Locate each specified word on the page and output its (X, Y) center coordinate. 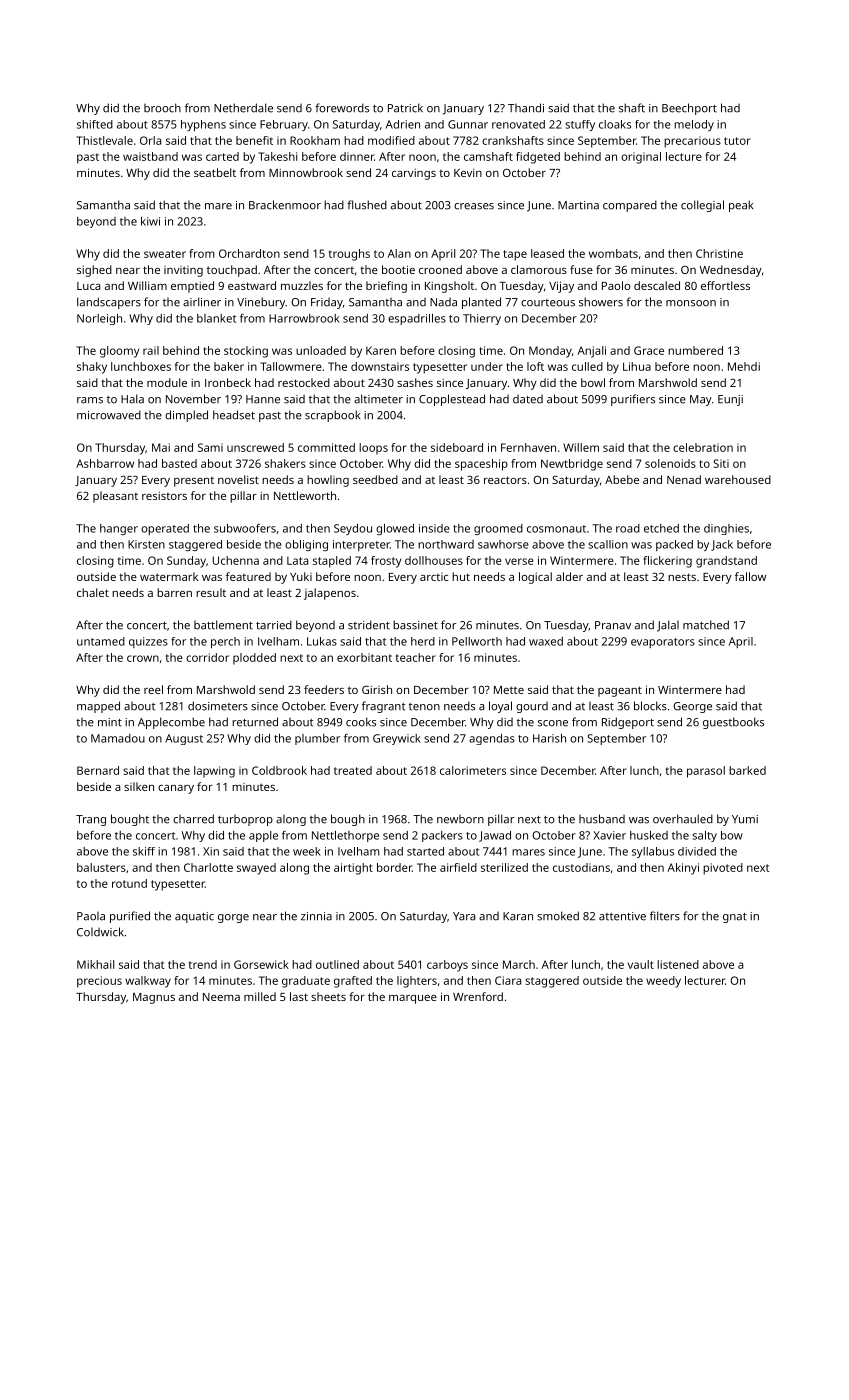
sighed (94, 271)
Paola (91, 916)
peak (741, 206)
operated (165, 529)
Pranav (613, 625)
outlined (337, 964)
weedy (663, 982)
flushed (367, 205)
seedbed (375, 479)
